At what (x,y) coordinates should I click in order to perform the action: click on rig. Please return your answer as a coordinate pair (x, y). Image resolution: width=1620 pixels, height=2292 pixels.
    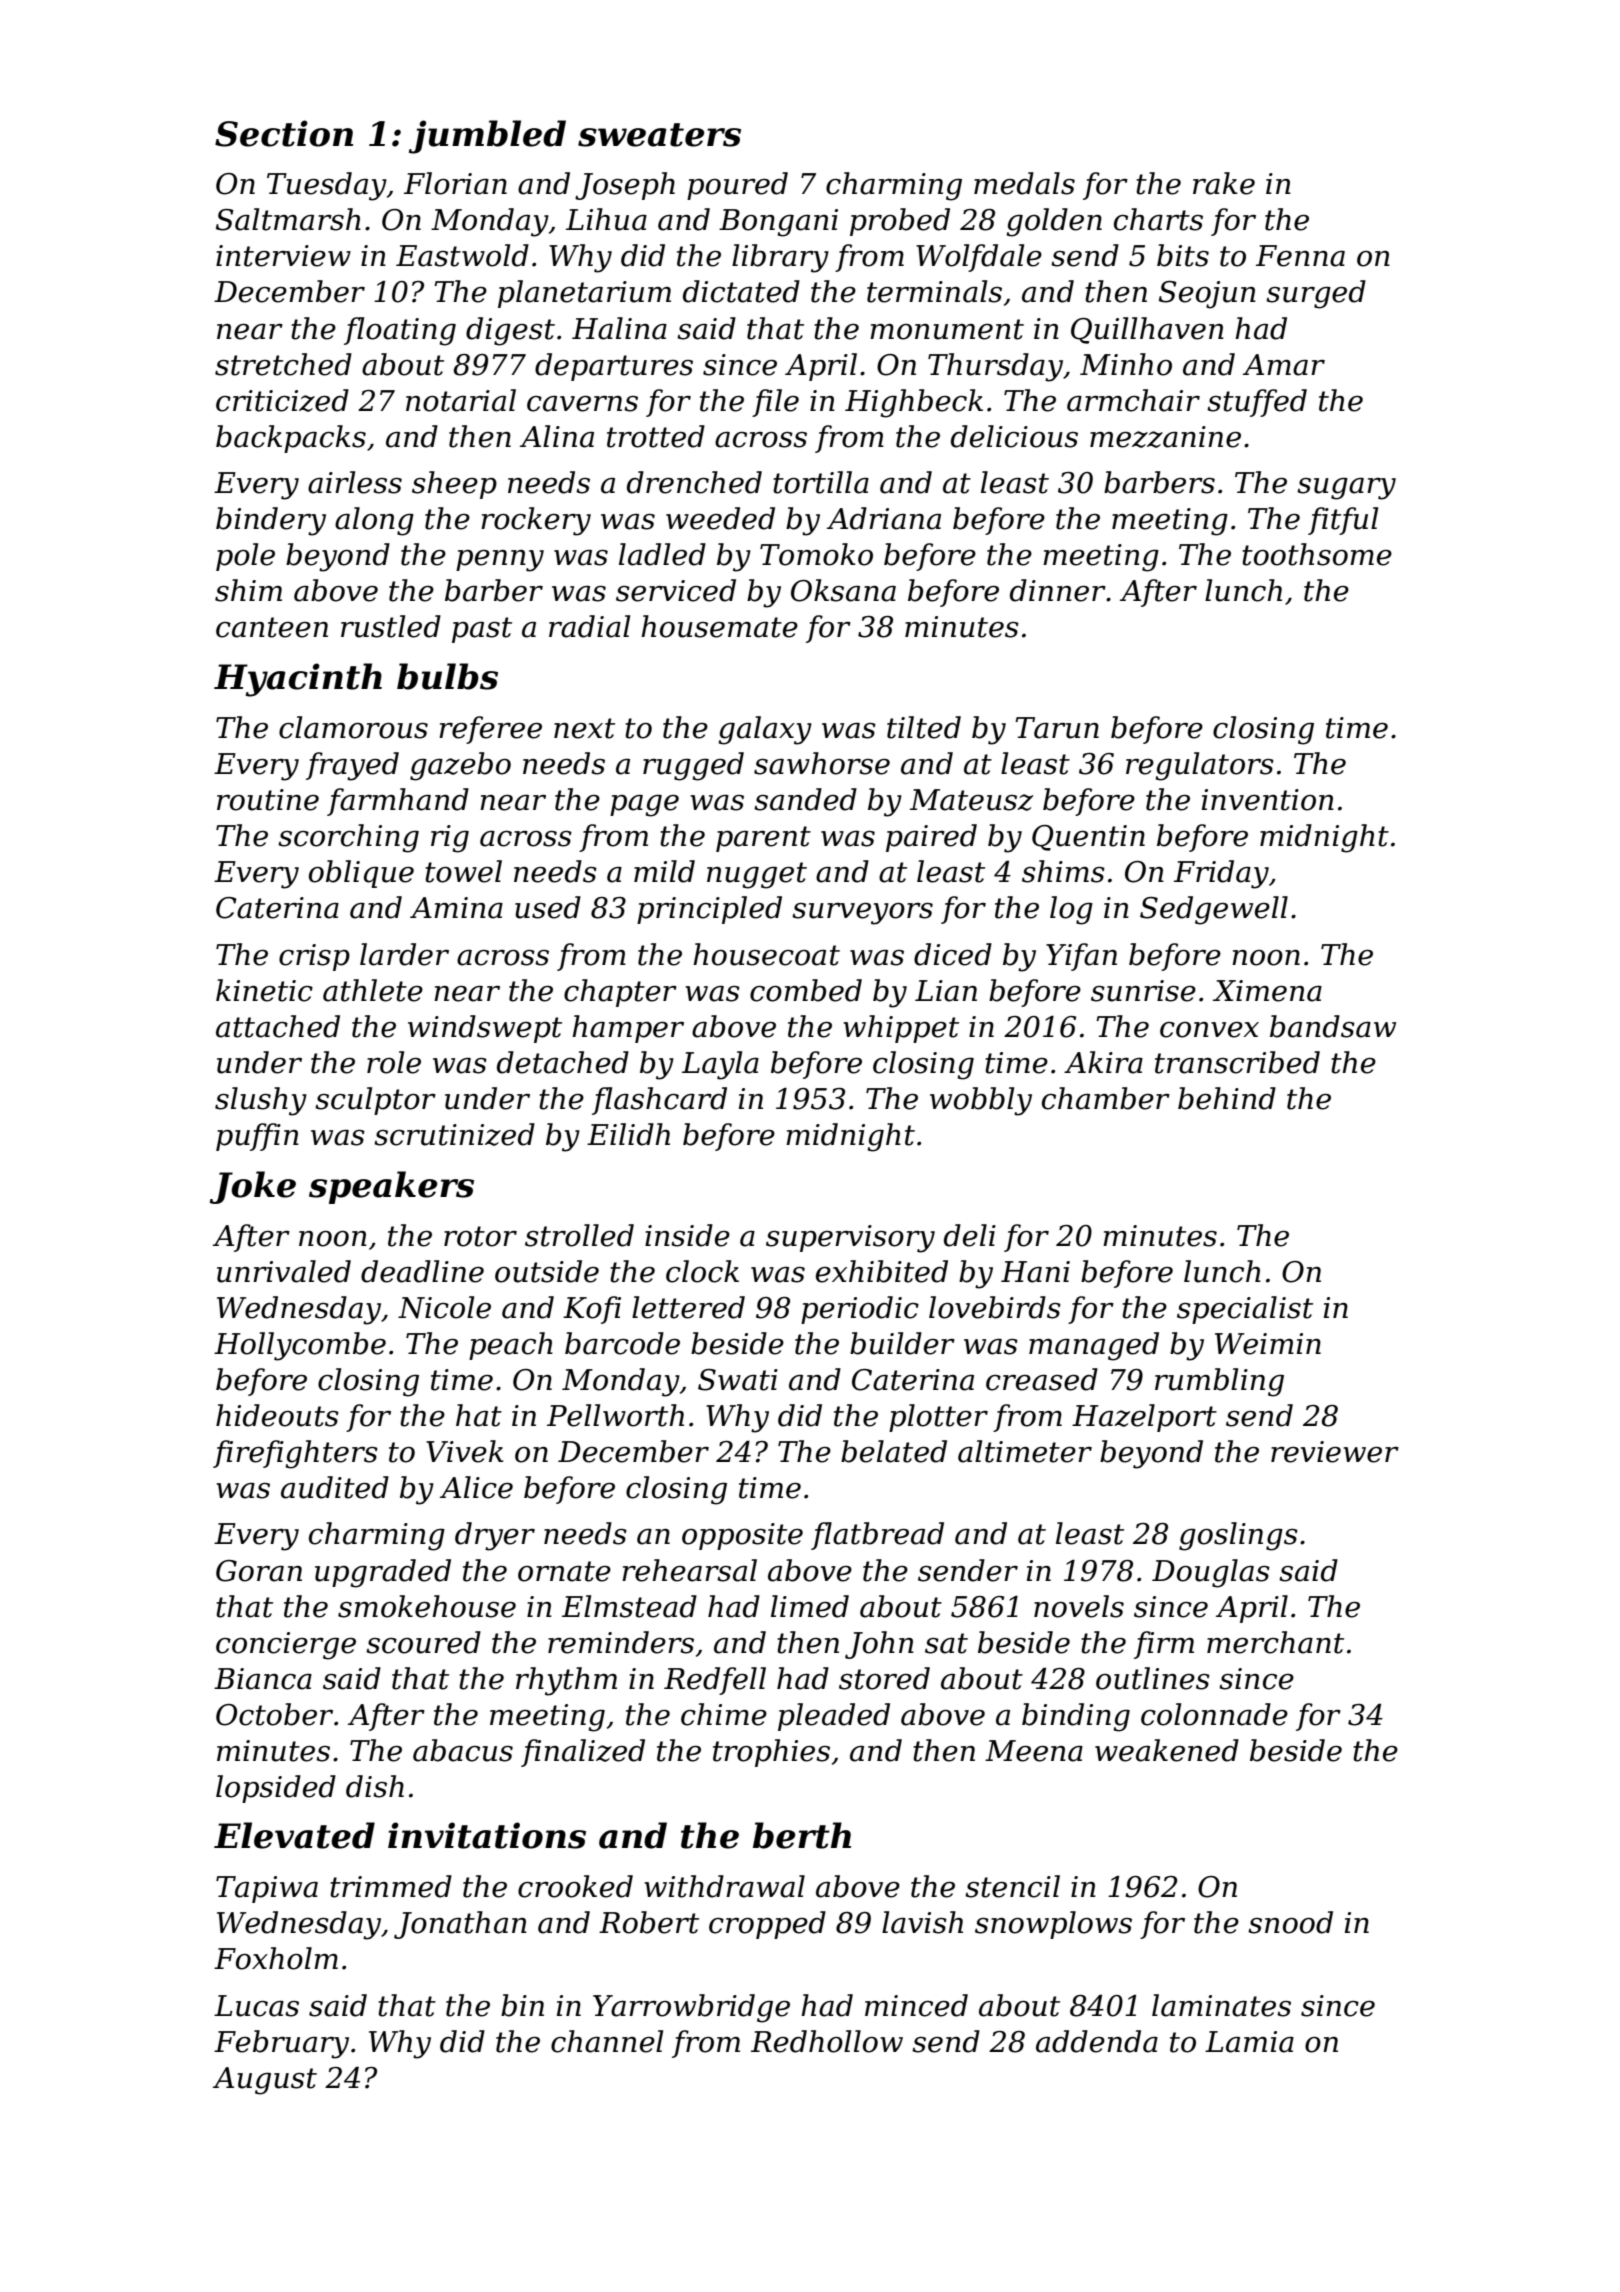
    Looking at the image, I should click on (450, 839).
